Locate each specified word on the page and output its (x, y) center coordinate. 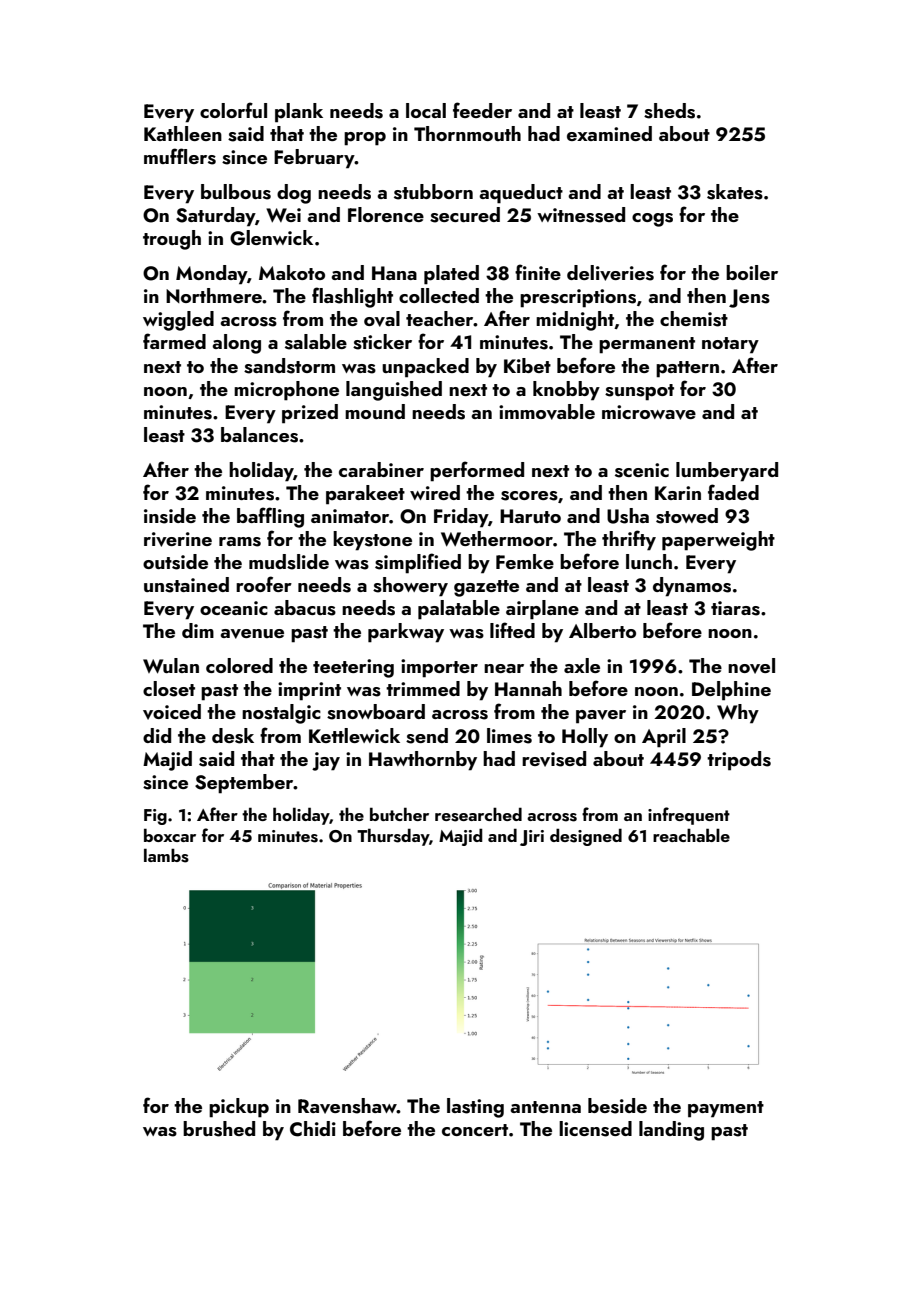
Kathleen (183, 133)
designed (586, 837)
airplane (542, 610)
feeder (482, 110)
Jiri (532, 838)
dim (198, 630)
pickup (239, 1108)
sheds (669, 111)
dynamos (692, 587)
